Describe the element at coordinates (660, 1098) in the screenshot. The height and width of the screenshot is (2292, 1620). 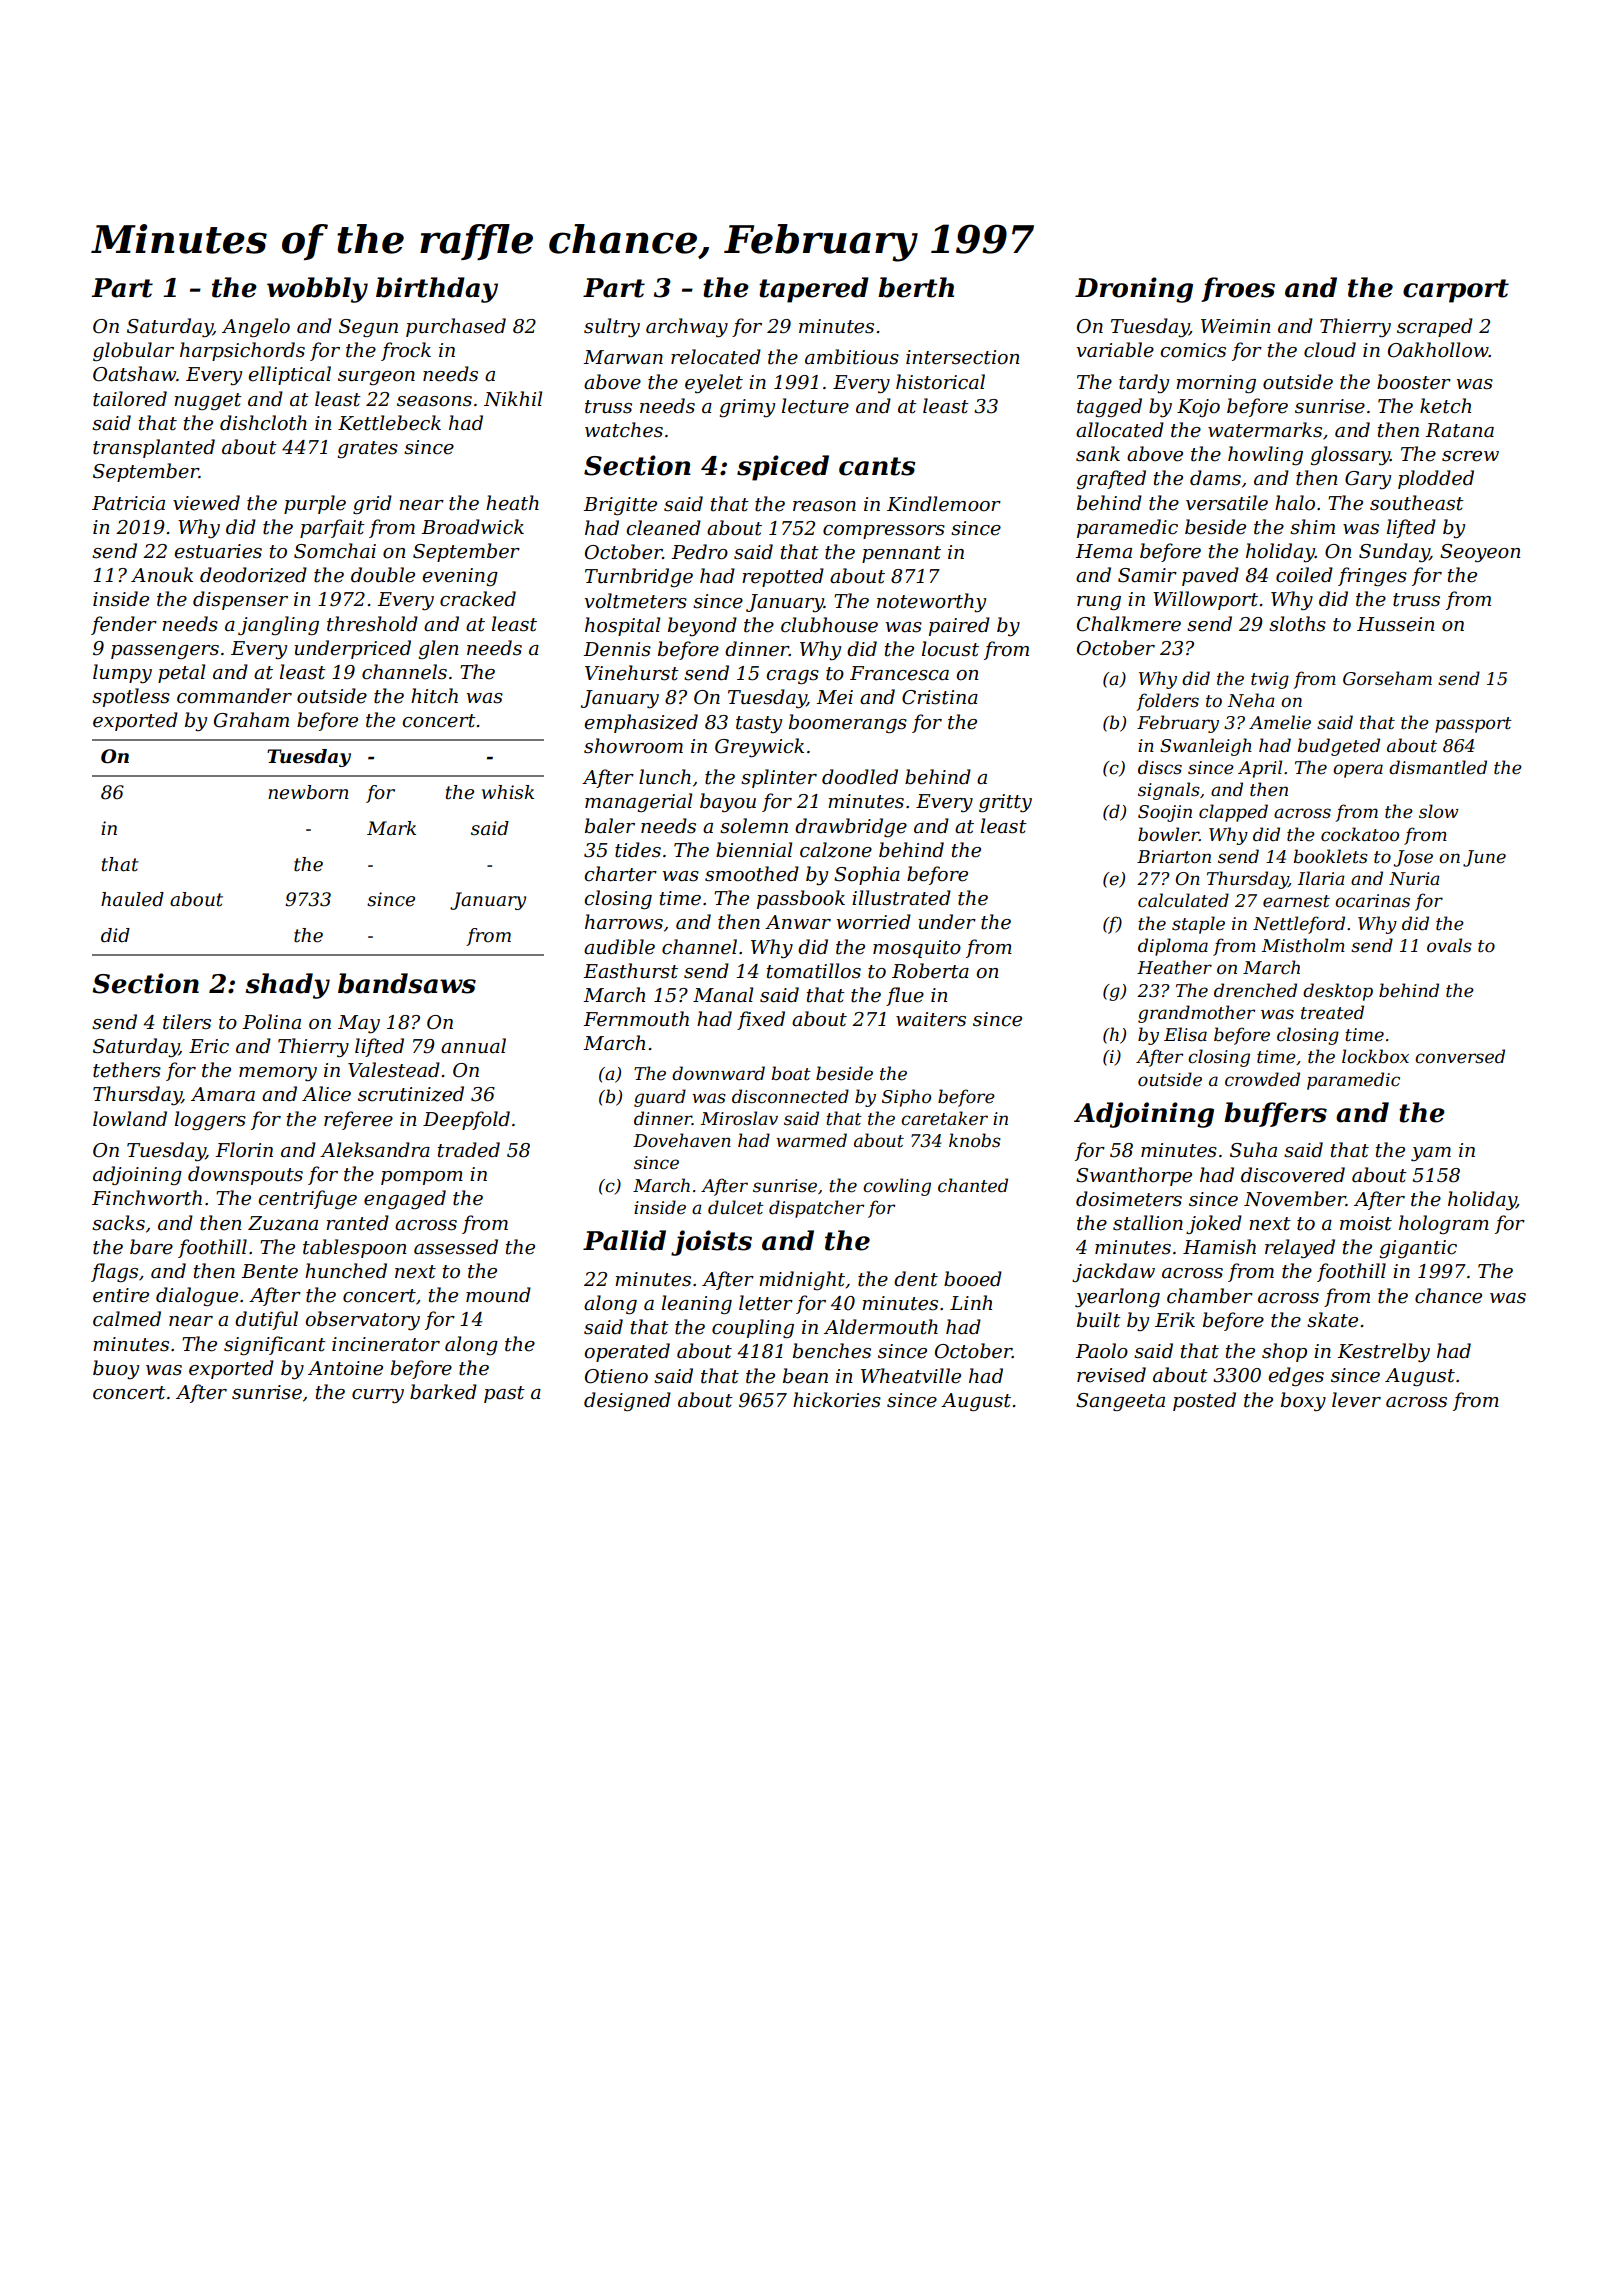
I see `guard` at that location.
